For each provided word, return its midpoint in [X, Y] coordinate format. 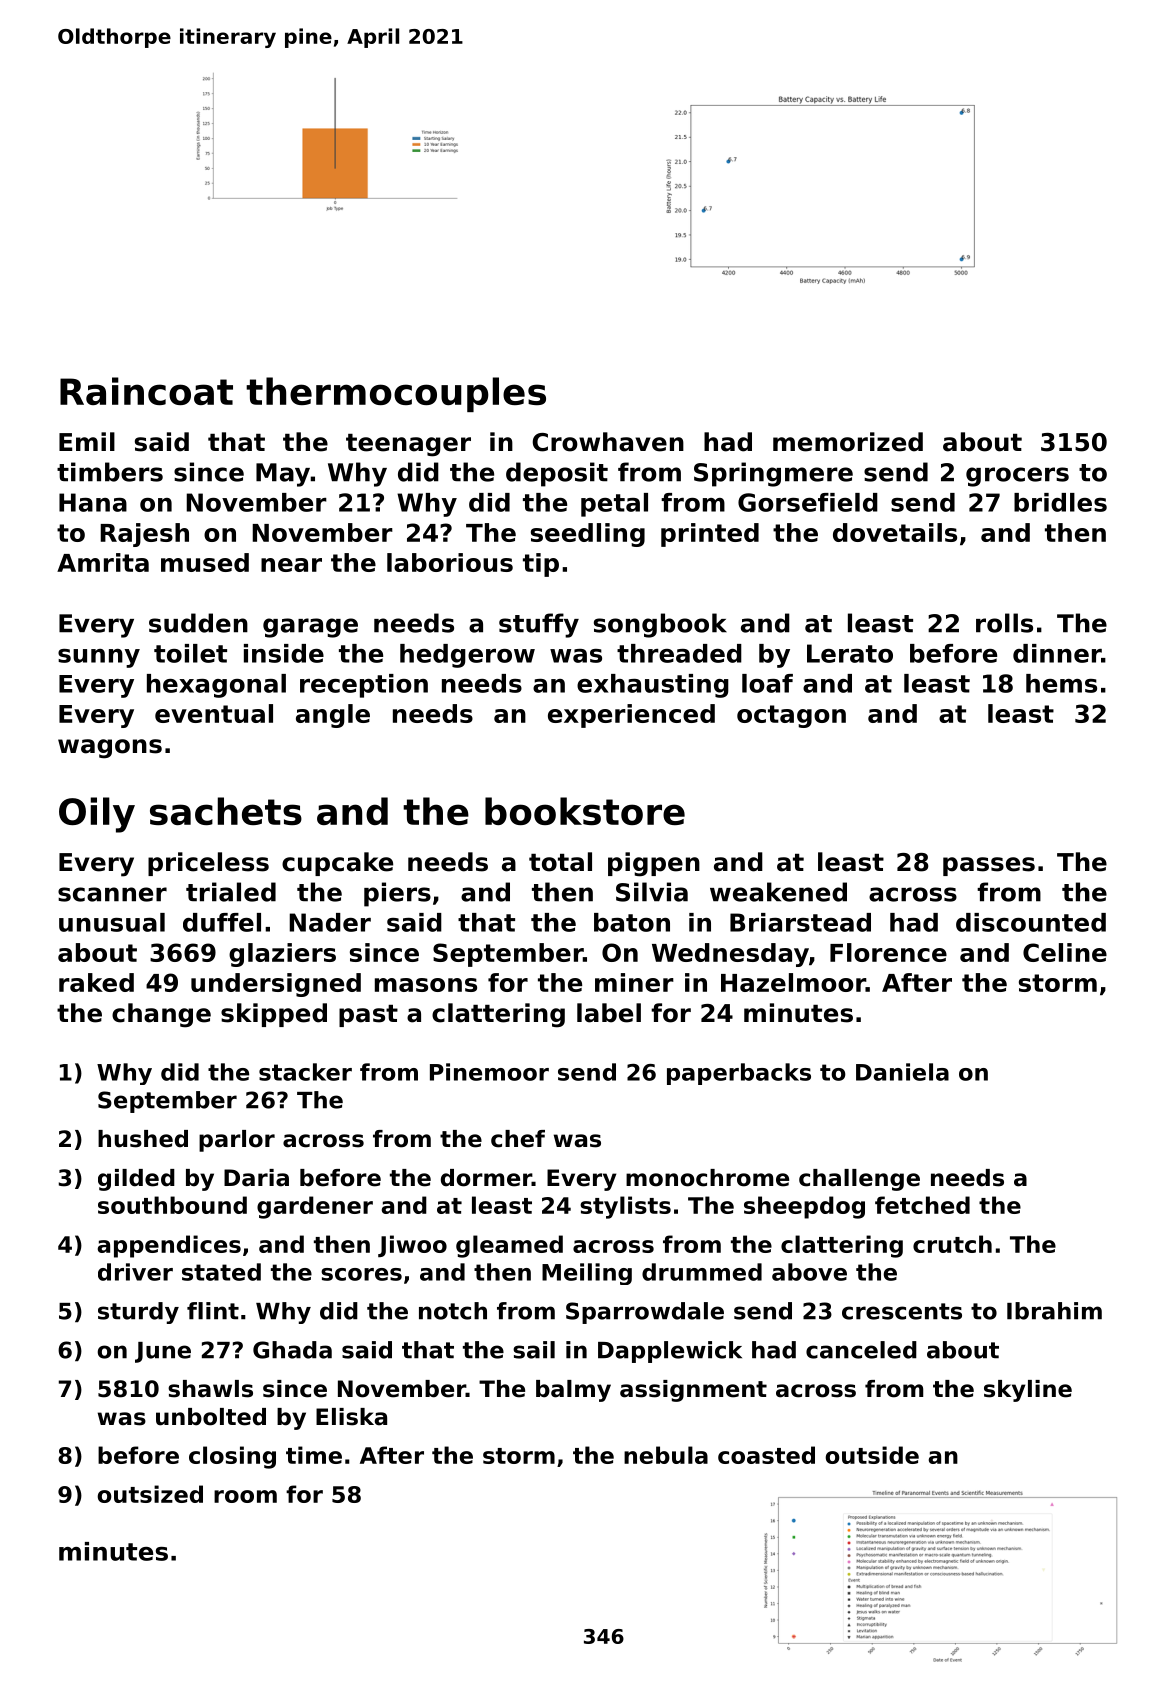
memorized [848, 442]
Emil [87, 441]
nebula [666, 1455]
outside [872, 1455]
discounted [1031, 922]
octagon [791, 716]
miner [634, 982]
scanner [112, 894]
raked [96, 982]
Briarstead [800, 922]
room [245, 1496]
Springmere [773, 474]
